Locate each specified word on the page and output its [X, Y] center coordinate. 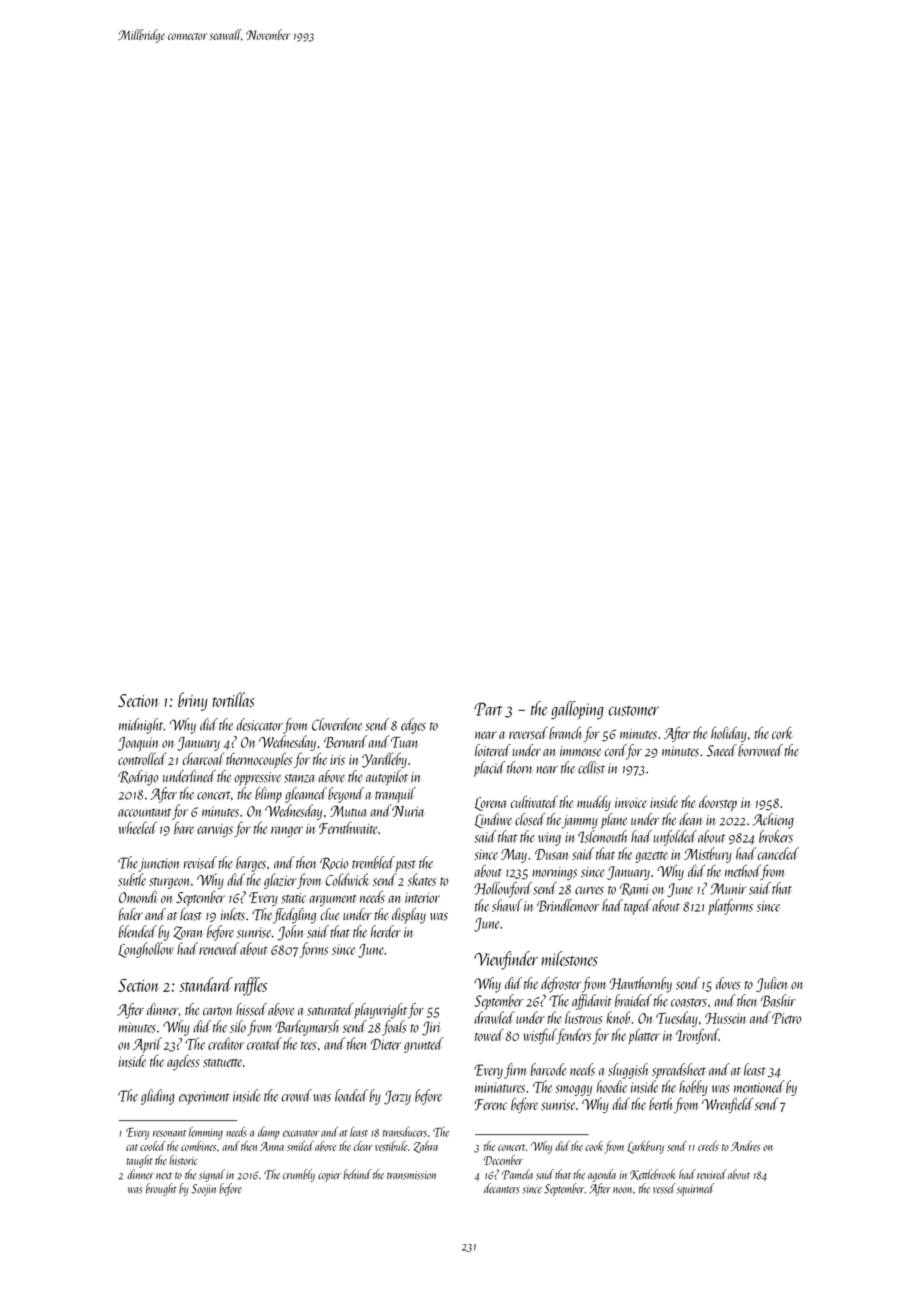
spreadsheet [679, 1071]
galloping [577, 710]
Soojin [203, 1190]
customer [634, 711]
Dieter [386, 1044]
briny [193, 701]
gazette [651, 857]
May [514, 856]
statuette [222, 1063]
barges [251, 864]
